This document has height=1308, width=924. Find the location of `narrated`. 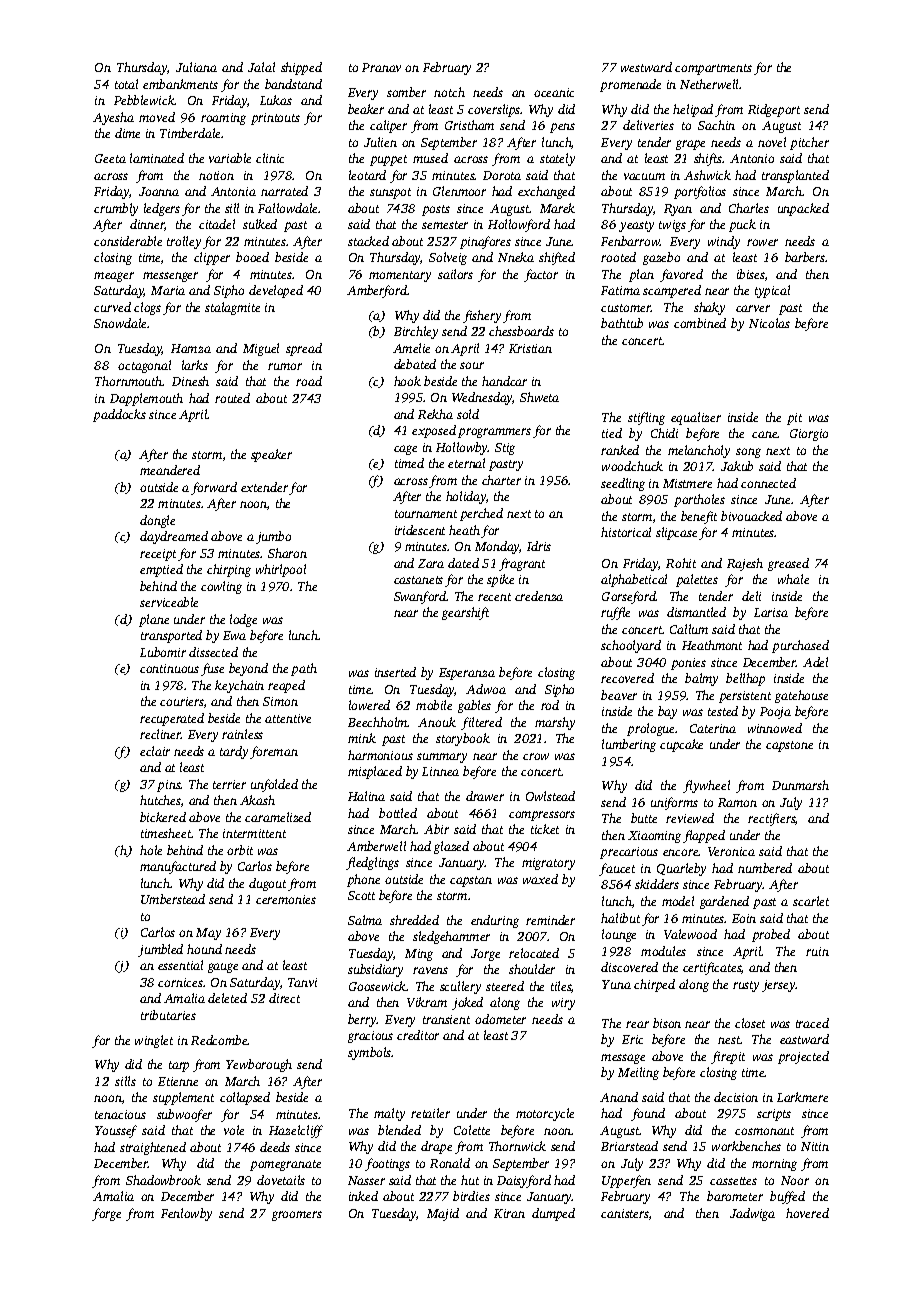

narrated is located at coordinates (284, 191).
